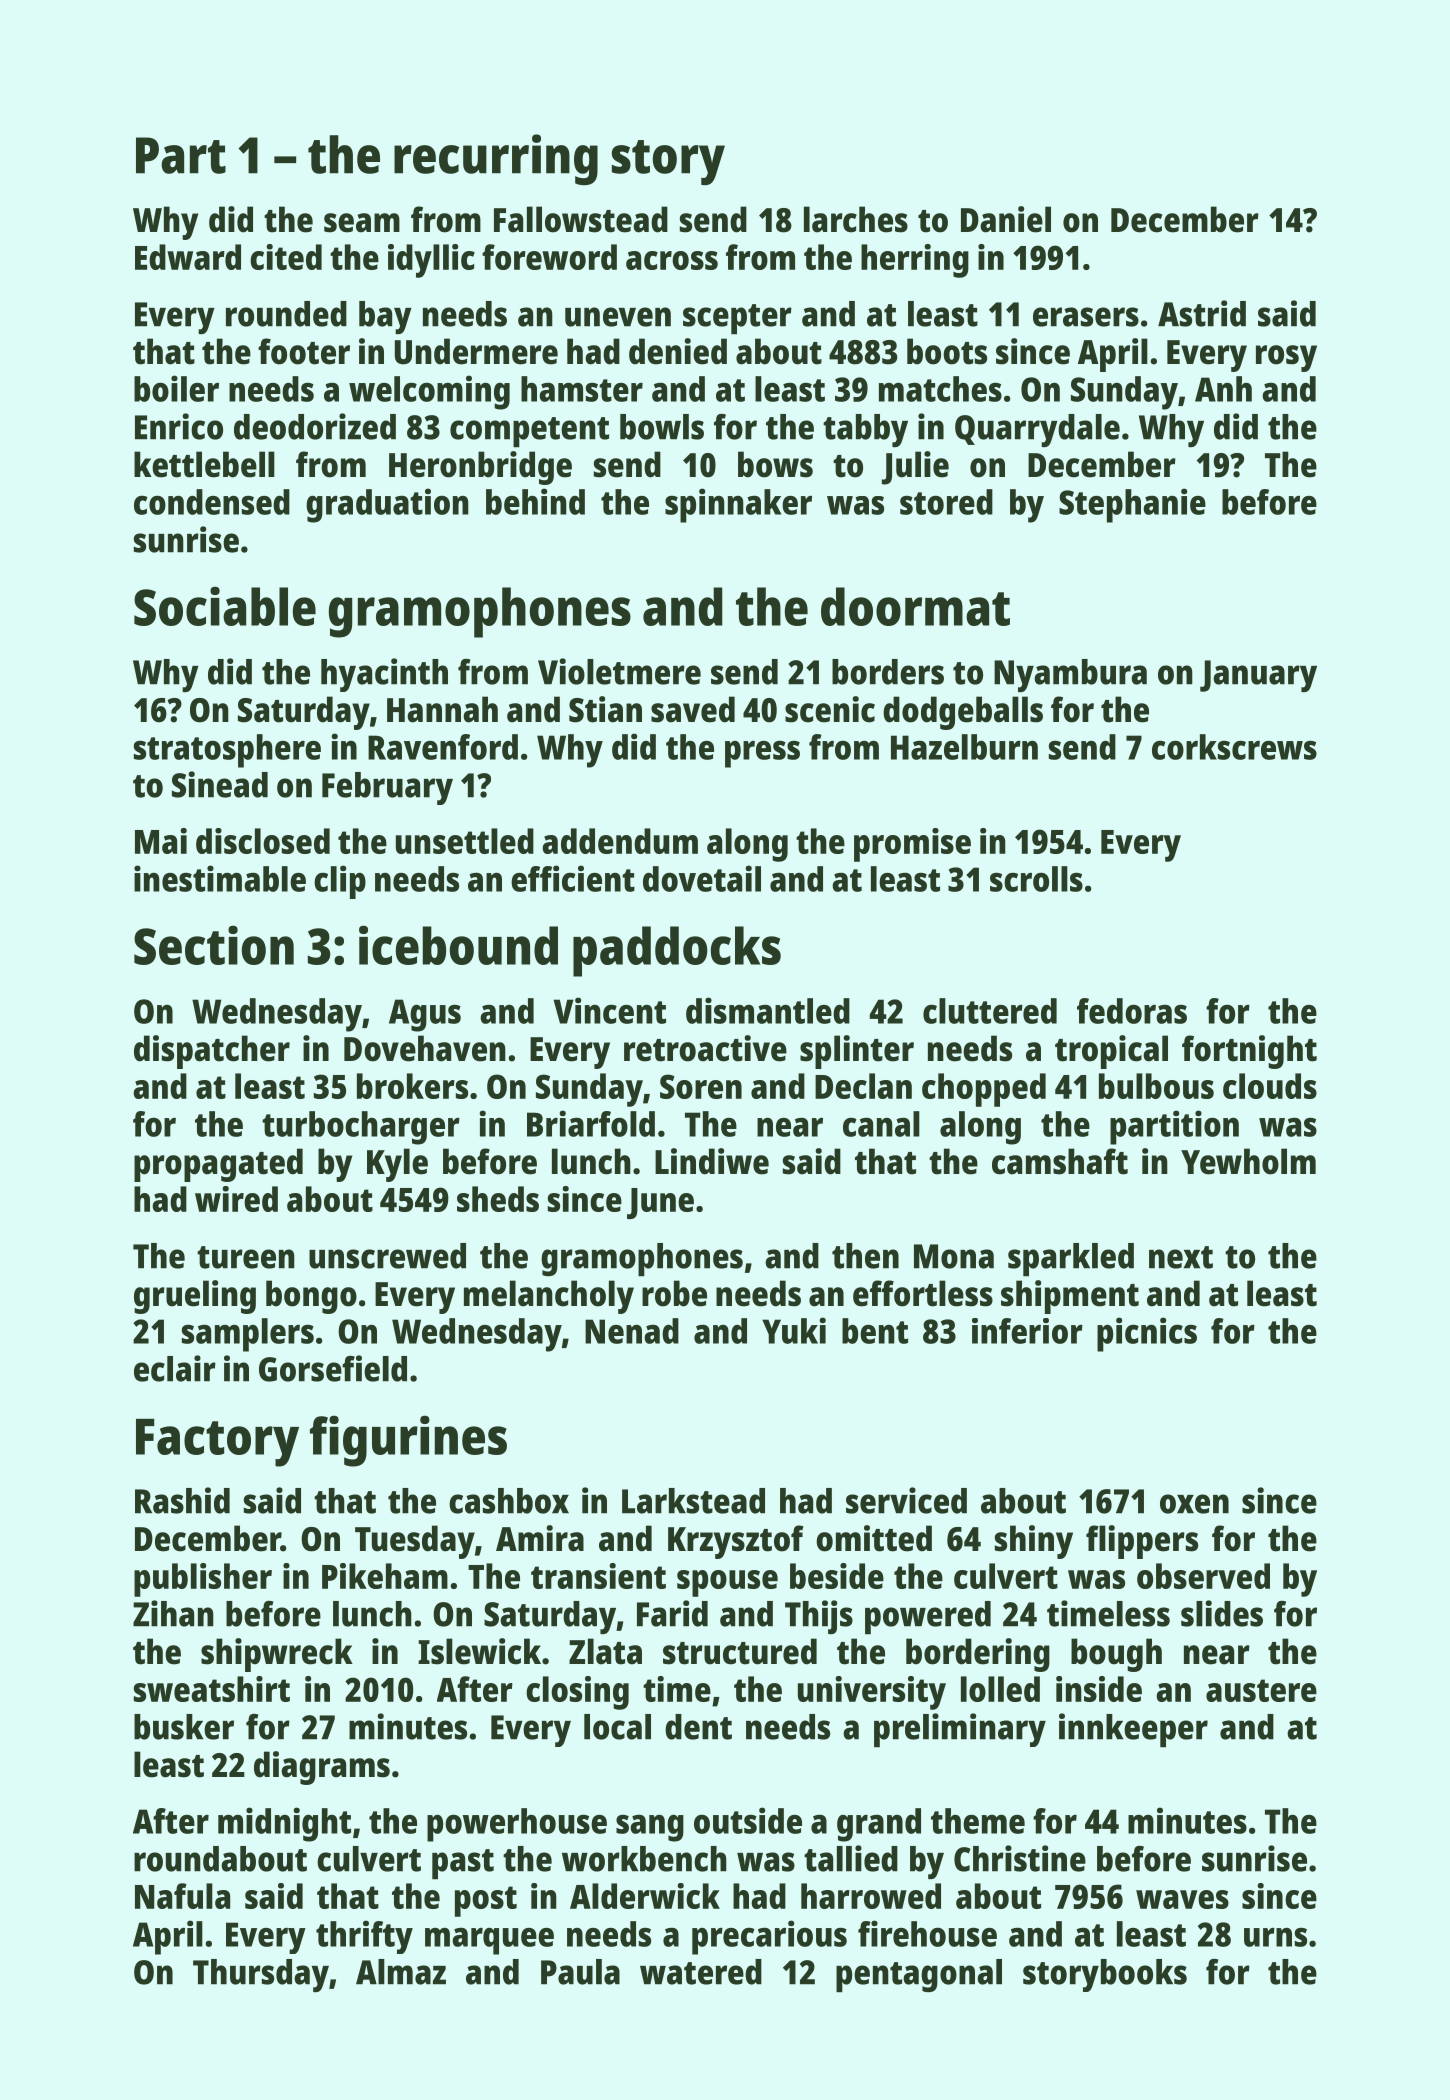 This screenshot has height=2100, width=1450. I want to click on shipwreck, so click(277, 1655).
